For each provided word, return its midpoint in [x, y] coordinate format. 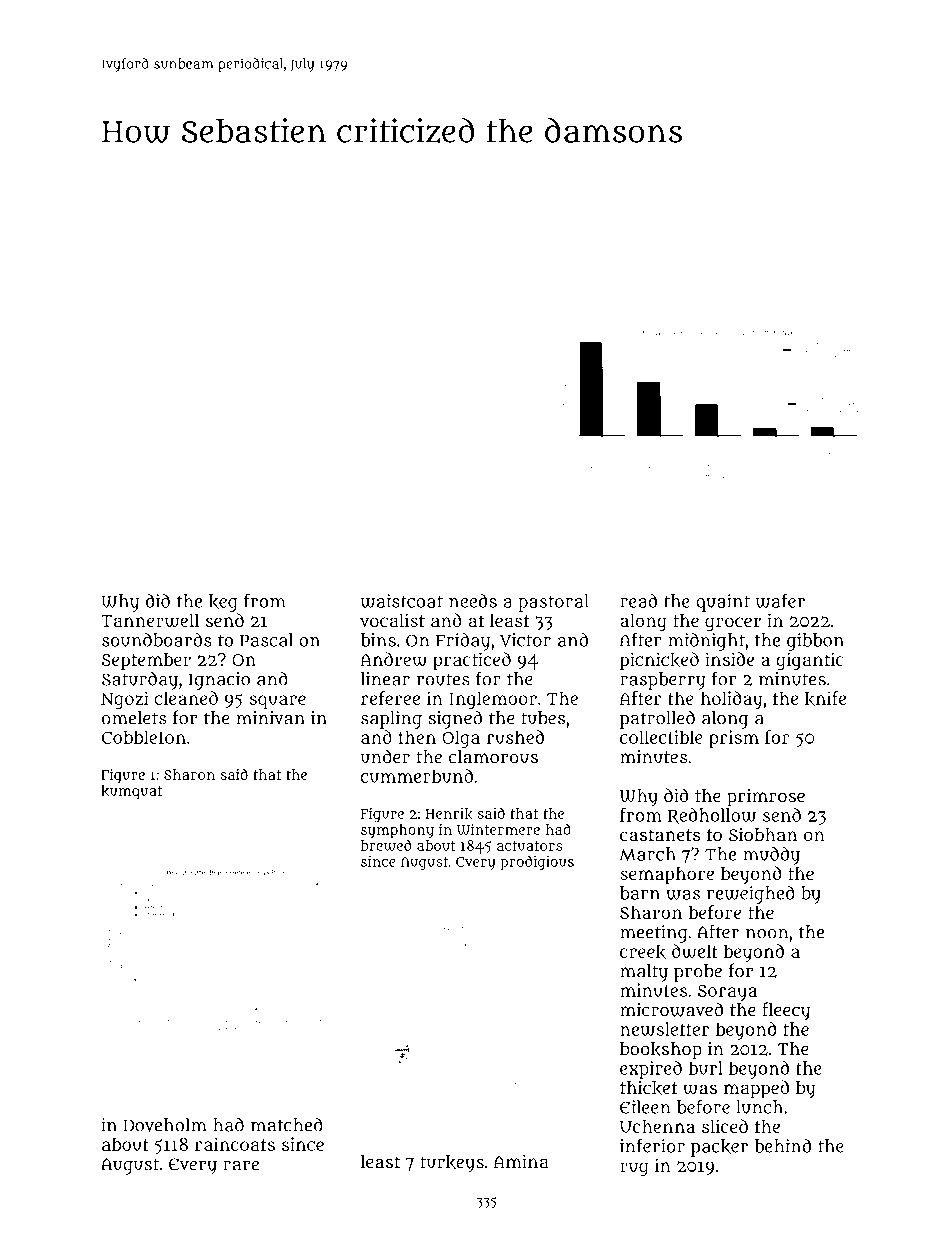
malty [644, 973]
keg [223, 603]
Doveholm [165, 1125]
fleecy [786, 1011]
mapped [756, 1089]
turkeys [452, 1164]
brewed [386, 845]
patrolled [657, 719]
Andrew [393, 659]
